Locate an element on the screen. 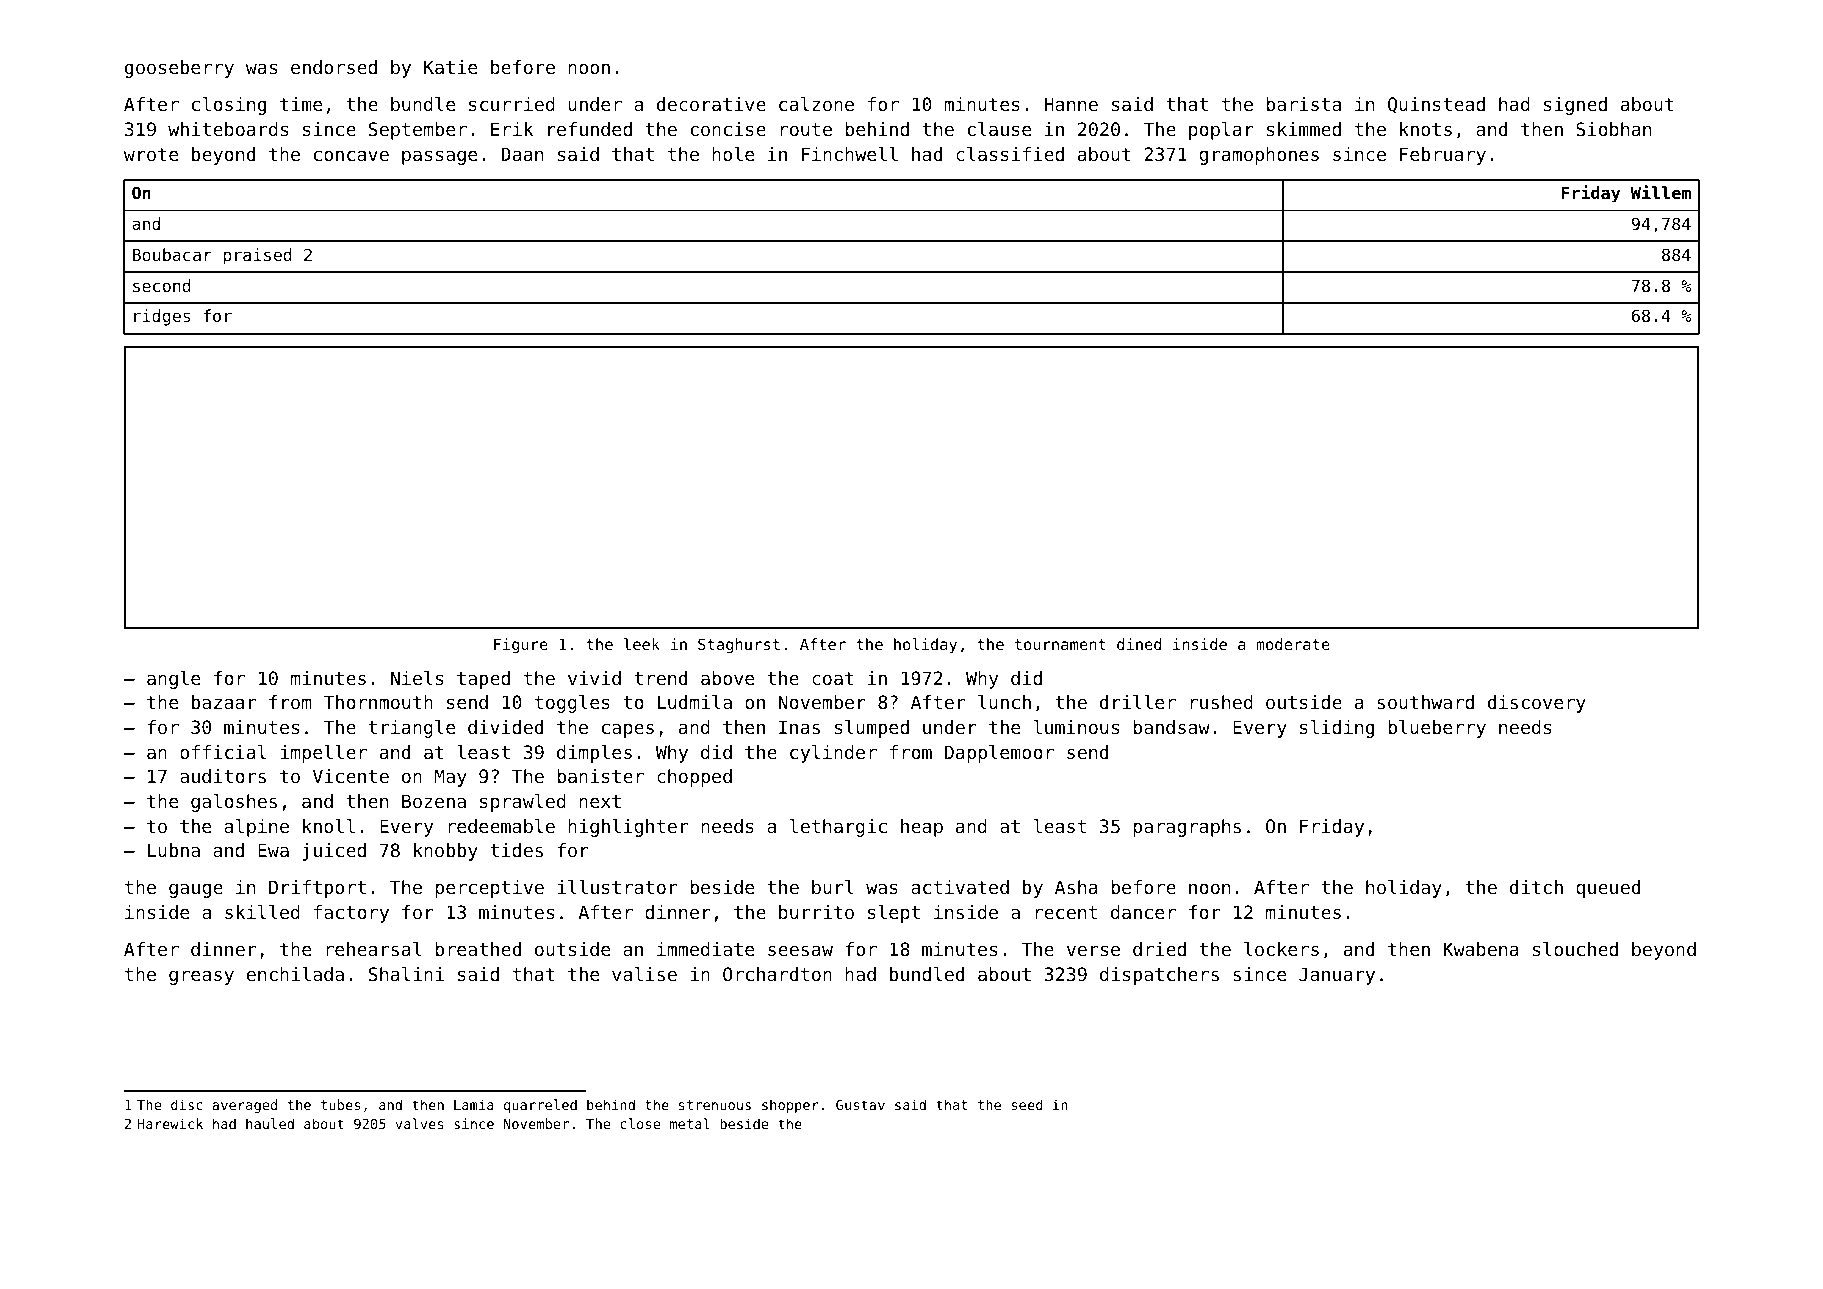 The height and width of the screenshot is (1289, 1823). clause is located at coordinates (999, 129).
